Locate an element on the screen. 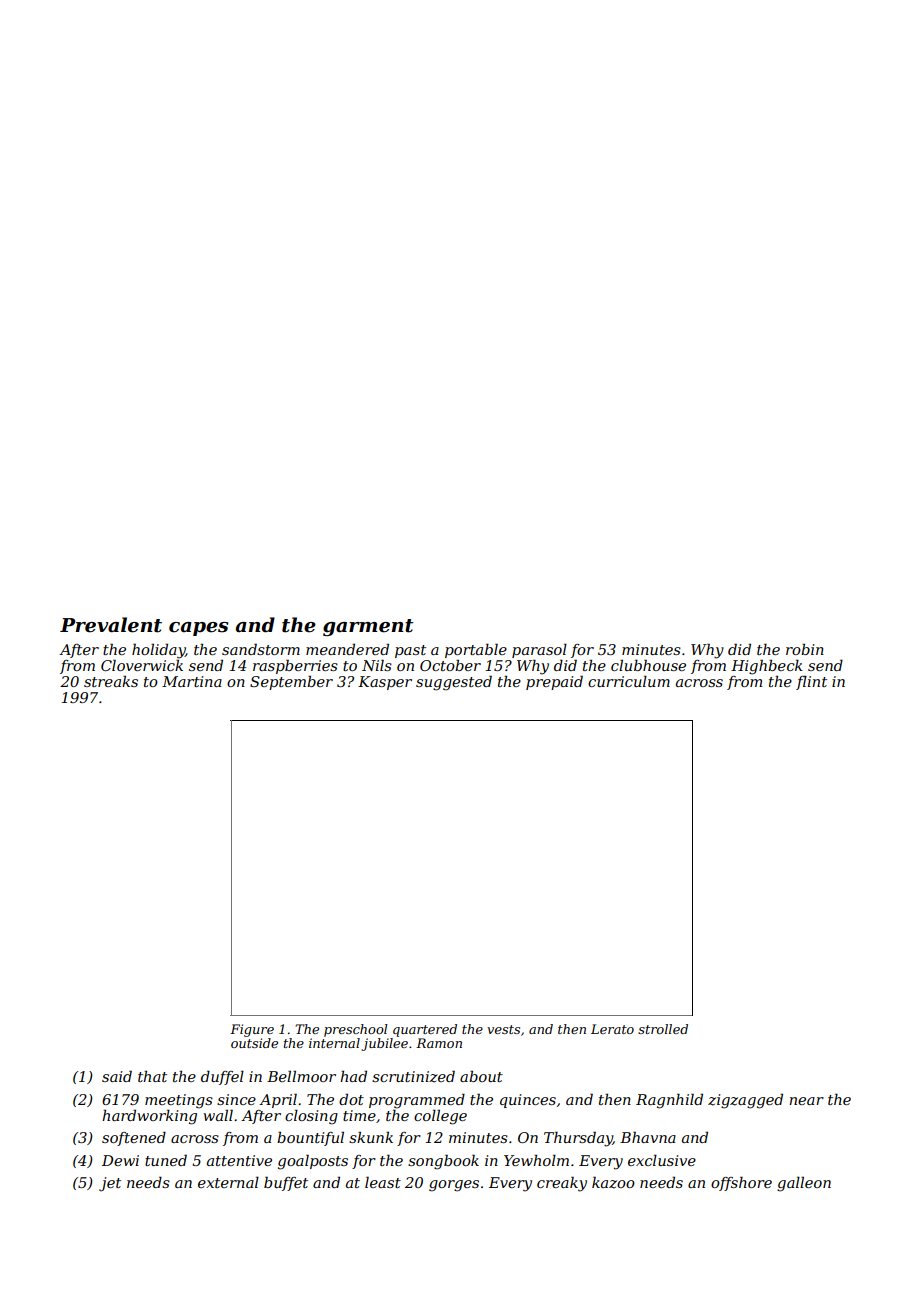 This screenshot has width=924, height=1308. curriculum is located at coordinates (629, 681).
